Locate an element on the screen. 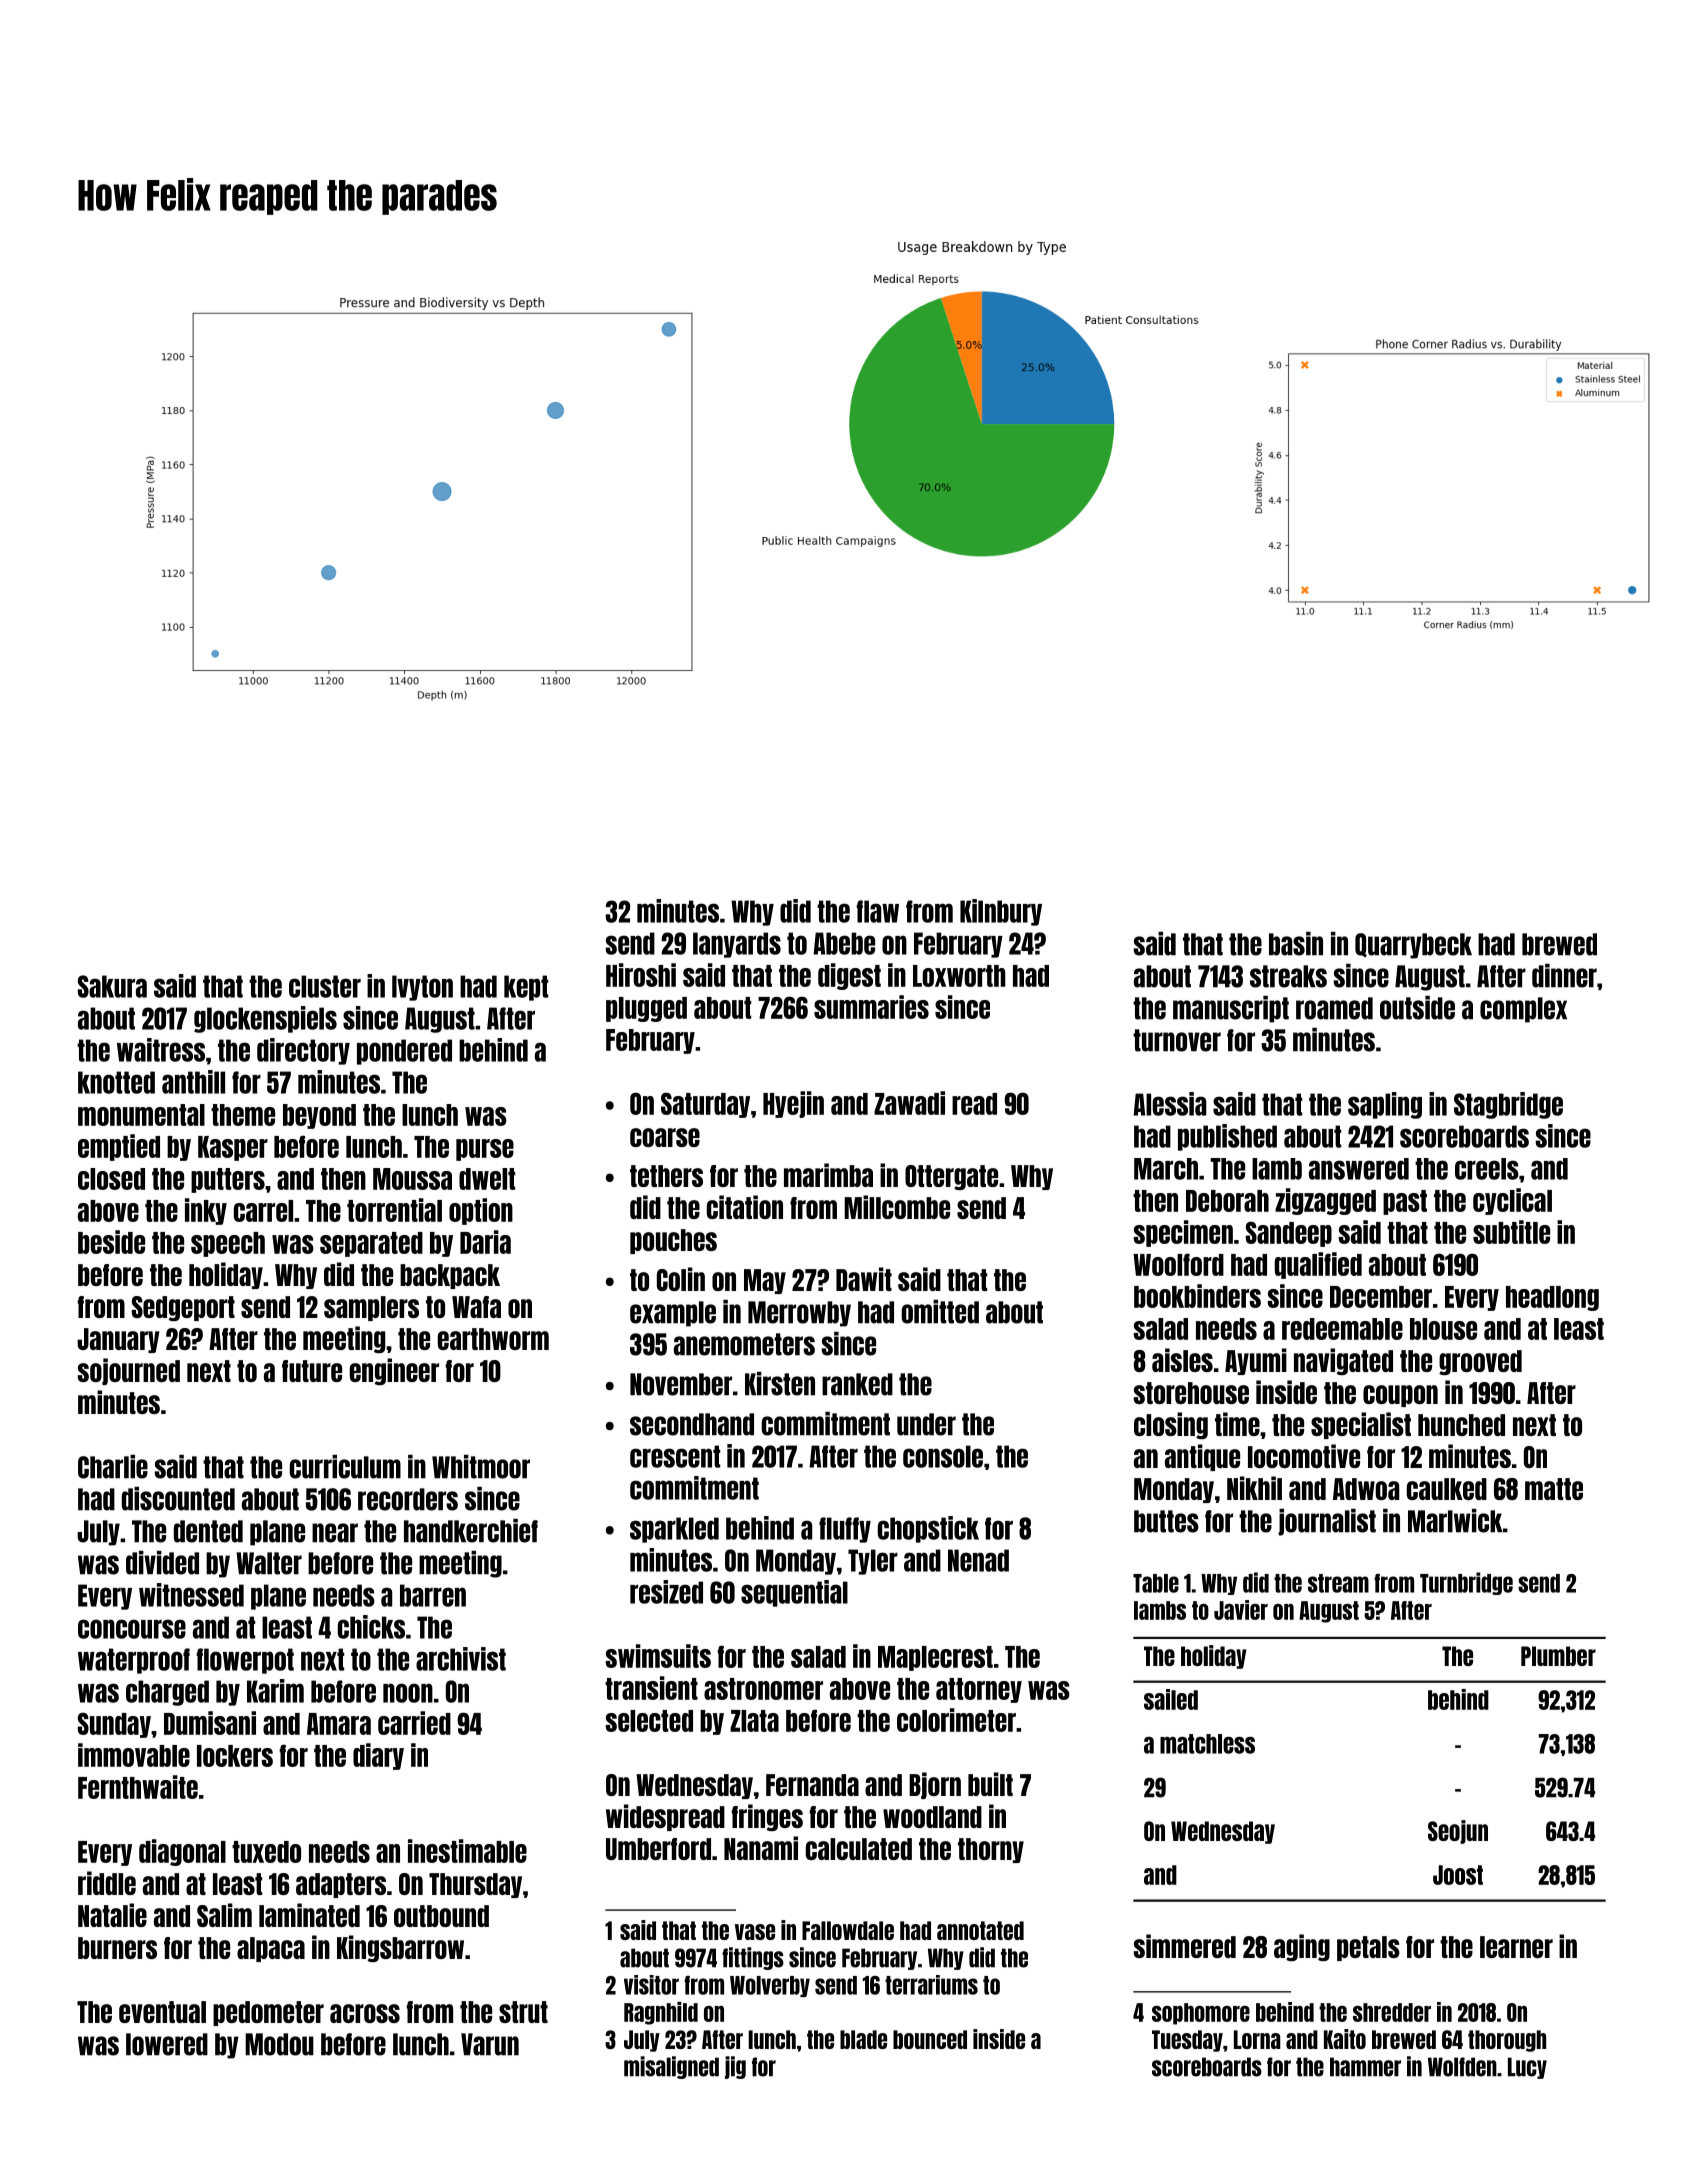 This screenshot has height=2178, width=1683. Plumber is located at coordinates (1558, 1656).
